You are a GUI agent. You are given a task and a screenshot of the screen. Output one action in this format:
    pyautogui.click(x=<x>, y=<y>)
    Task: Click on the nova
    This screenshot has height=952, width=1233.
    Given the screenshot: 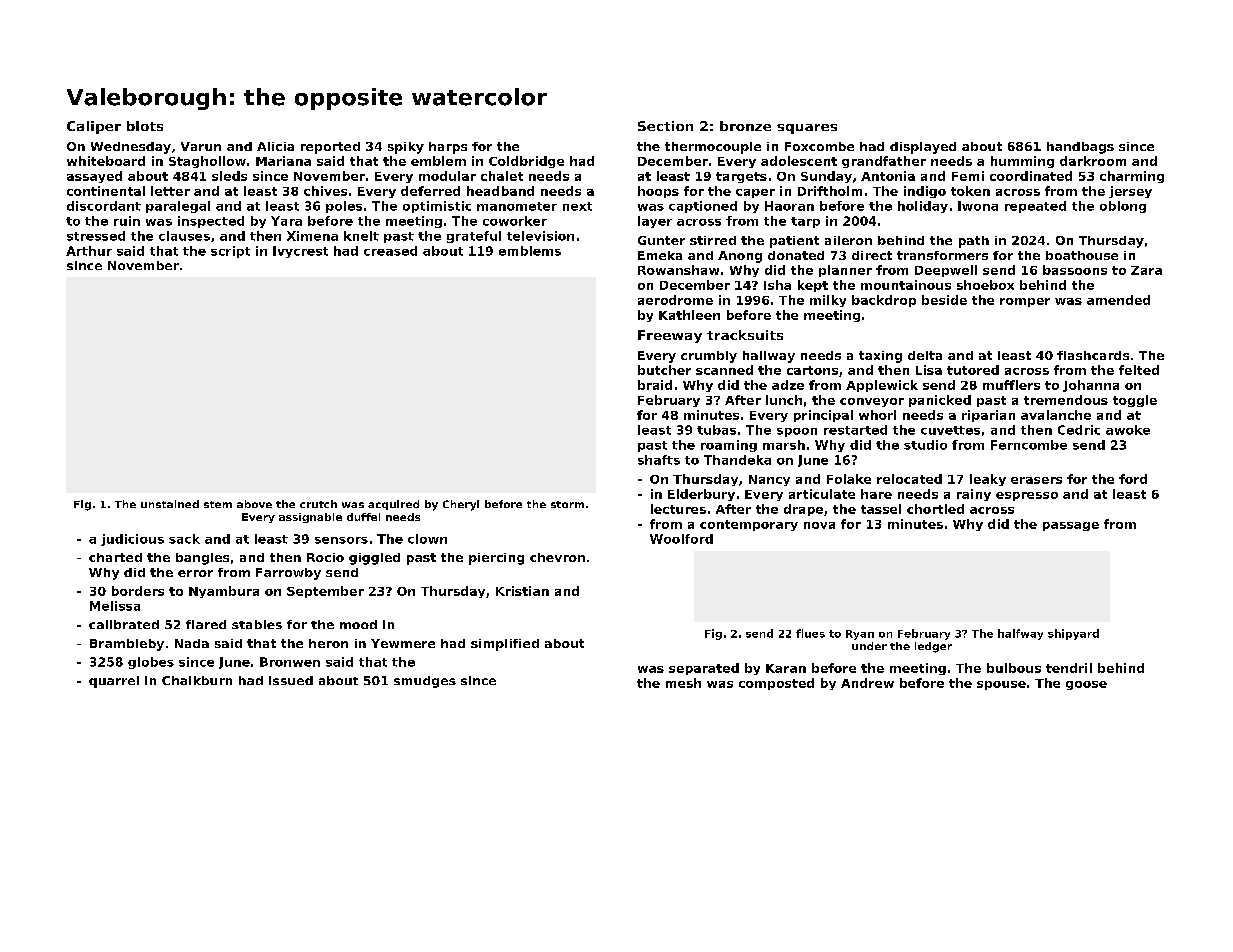 What is the action you would take?
    pyautogui.click(x=819, y=525)
